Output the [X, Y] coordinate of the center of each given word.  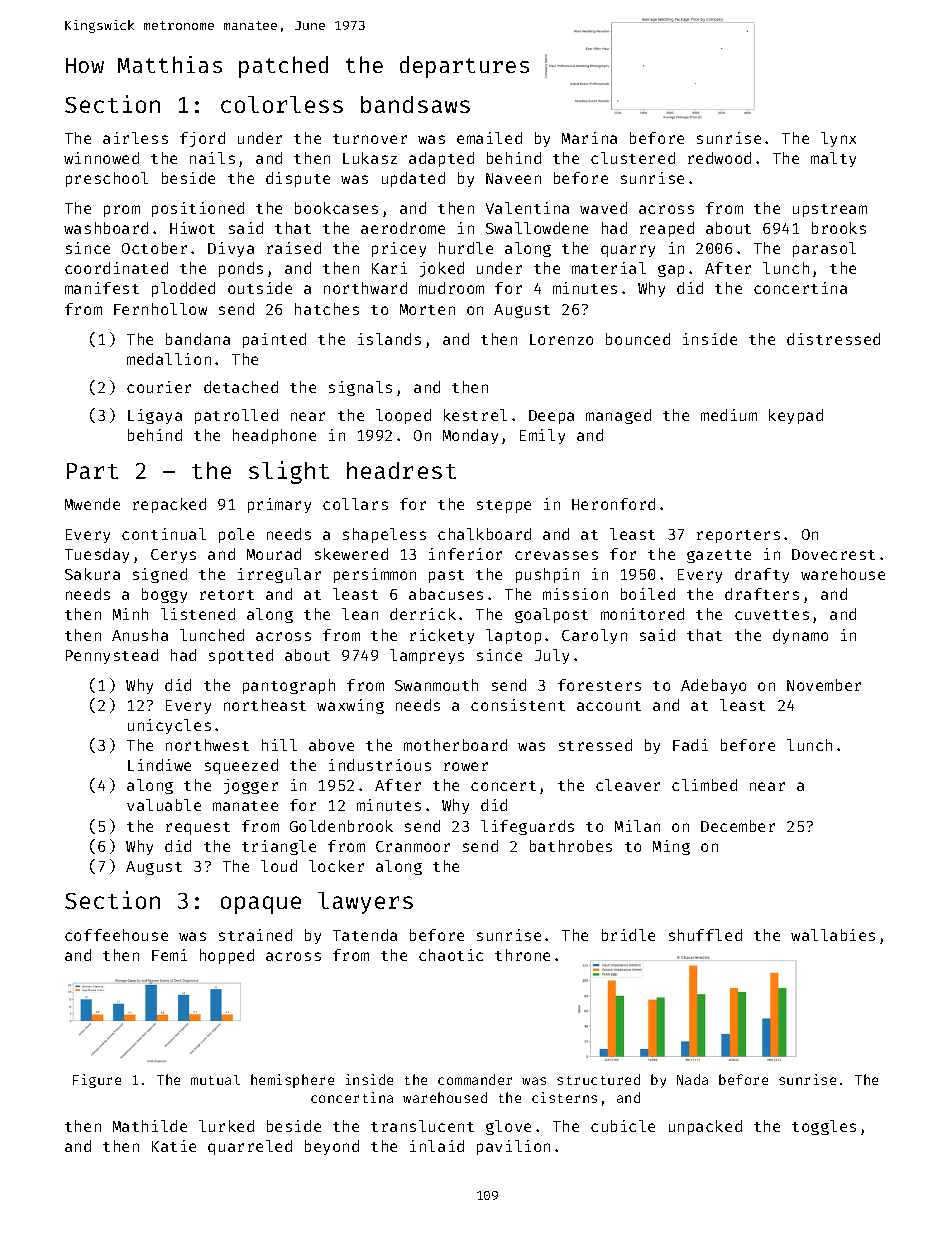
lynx [838, 139]
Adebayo [713, 686]
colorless [282, 104]
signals [360, 388]
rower [466, 766]
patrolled [236, 416]
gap [671, 271]
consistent [518, 705]
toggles [824, 1127]
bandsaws [415, 104]
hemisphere [292, 1081]
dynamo [800, 636]
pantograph [289, 686]
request [198, 828]
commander [475, 1079]
